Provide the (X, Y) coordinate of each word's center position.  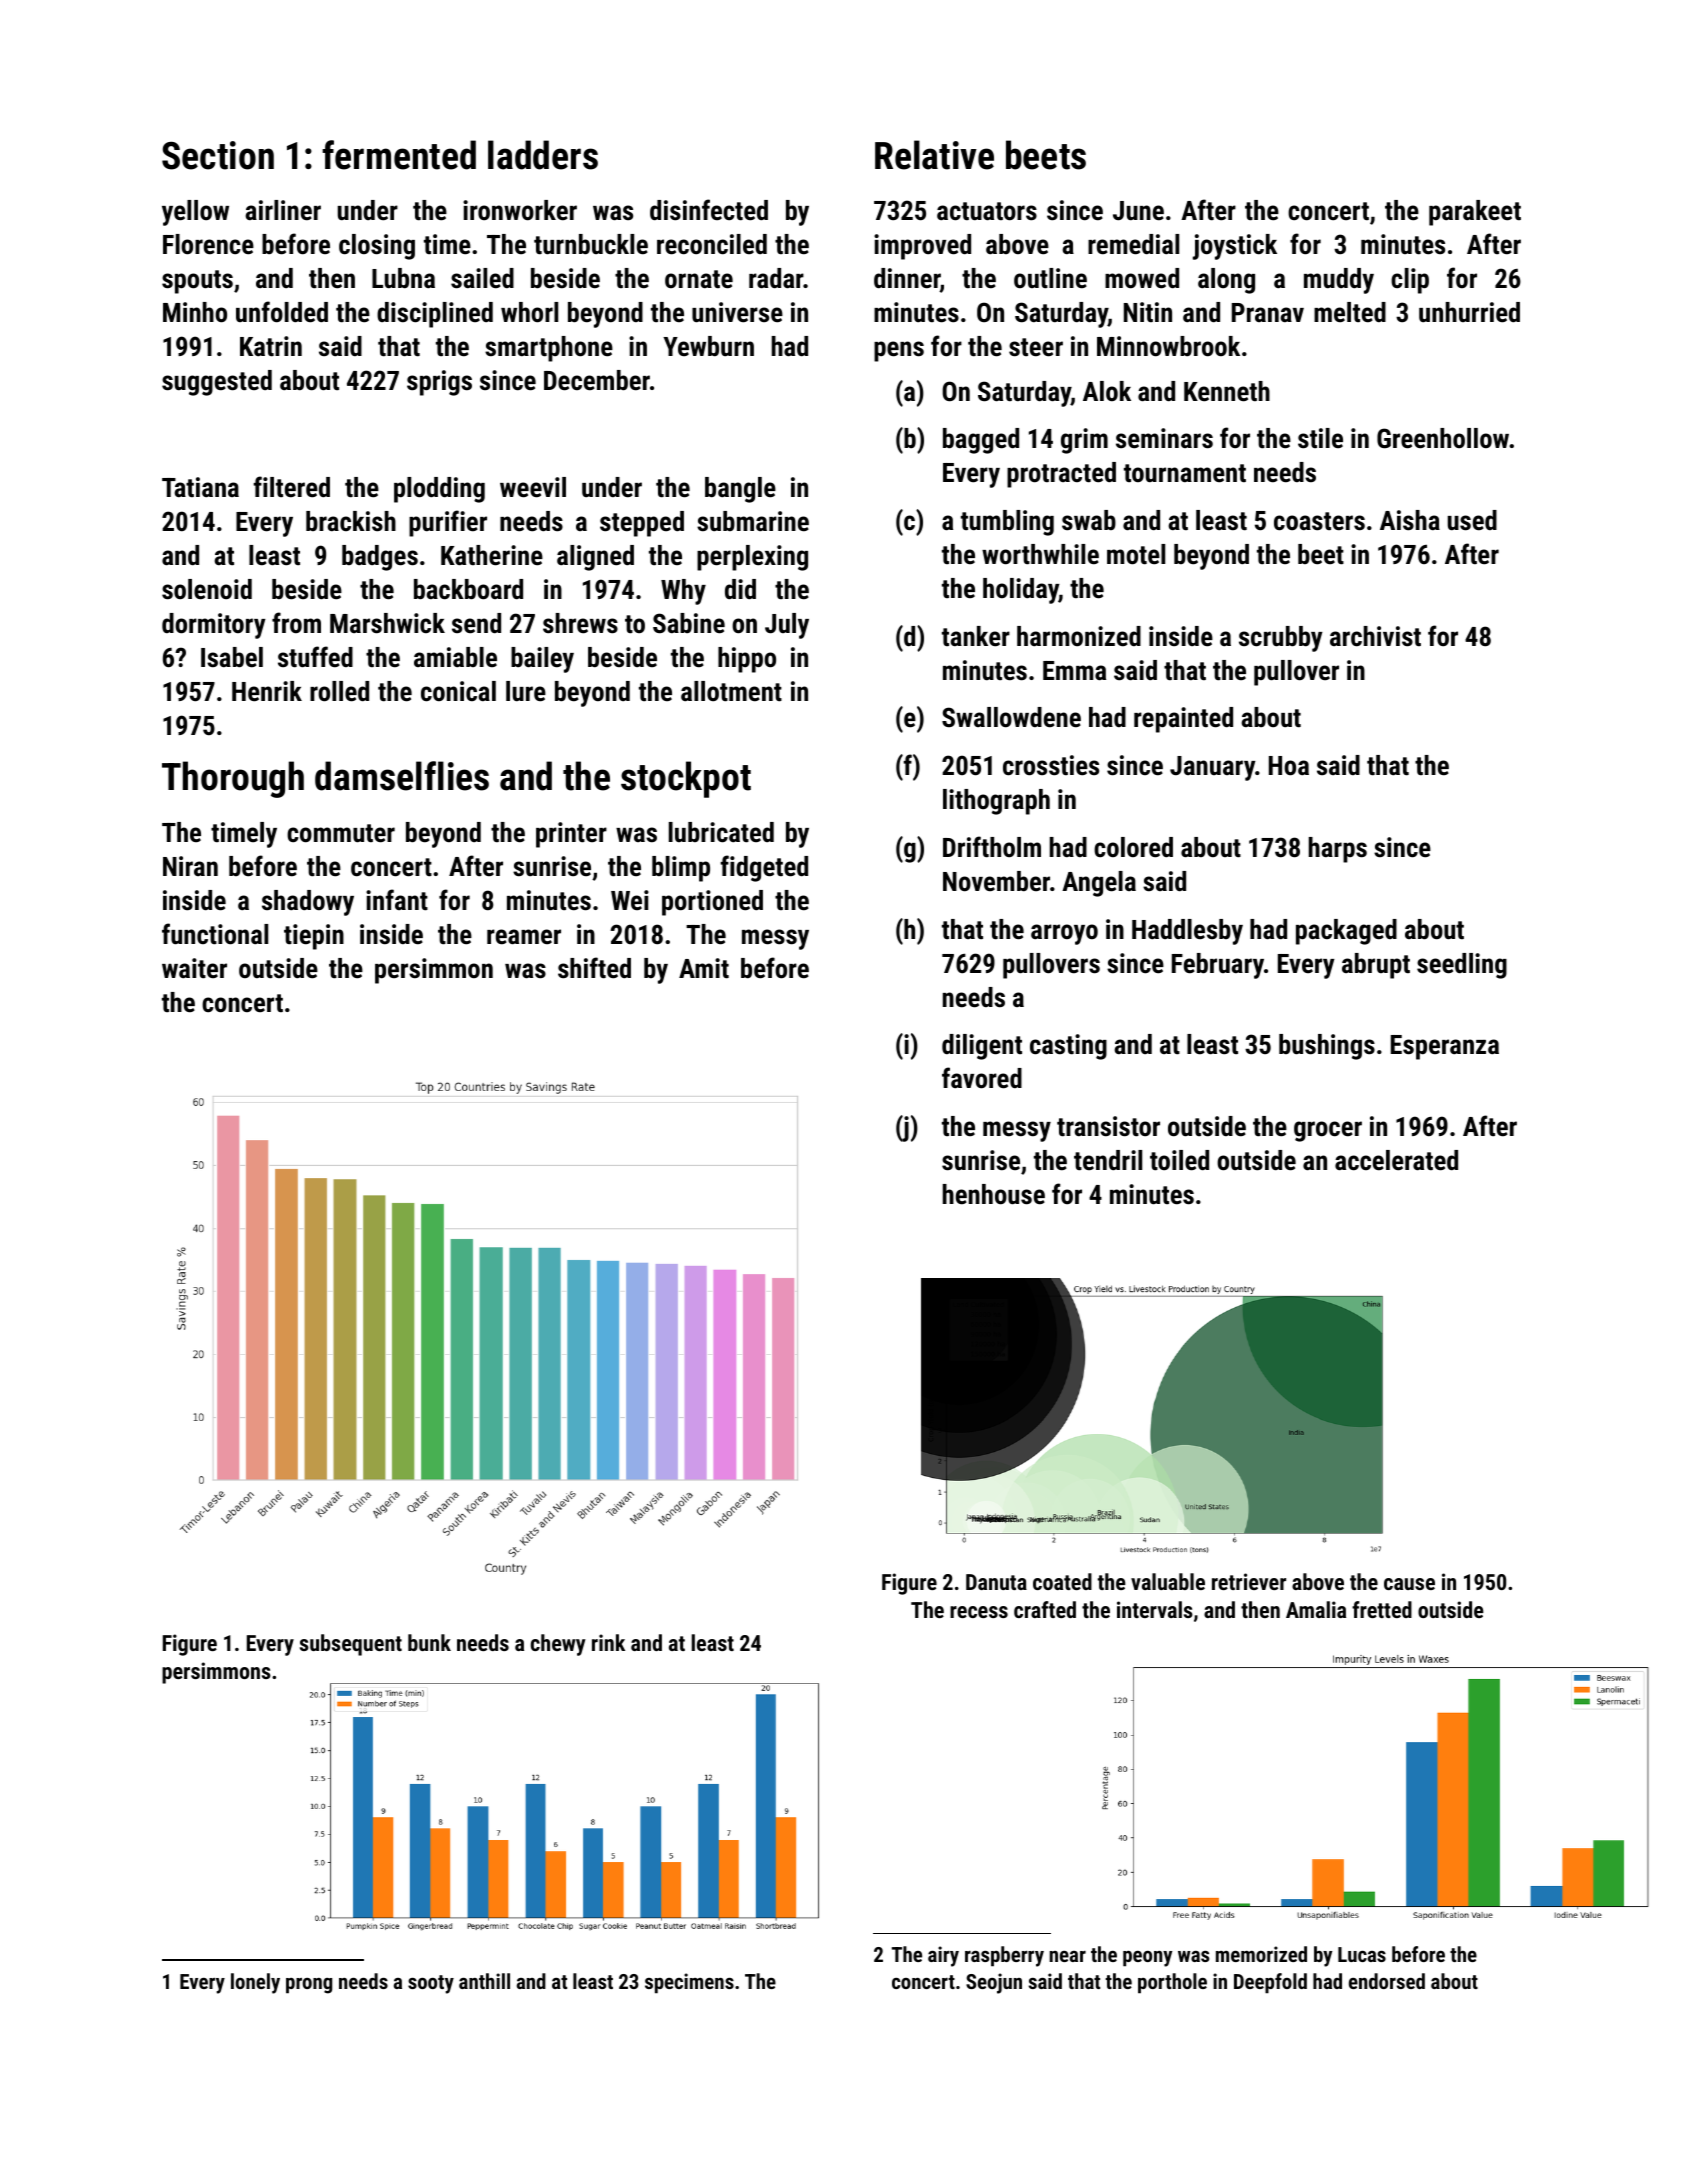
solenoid (207, 589)
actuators (987, 211)
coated (1062, 1581)
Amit (704, 968)
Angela (1099, 884)
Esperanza (1445, 1047)
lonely (255, 1983)
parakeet (1475, 213)
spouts (197, 282)
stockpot (686, 779)
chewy (558, 1645)
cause (1409, 1584)
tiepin (314, 937)
